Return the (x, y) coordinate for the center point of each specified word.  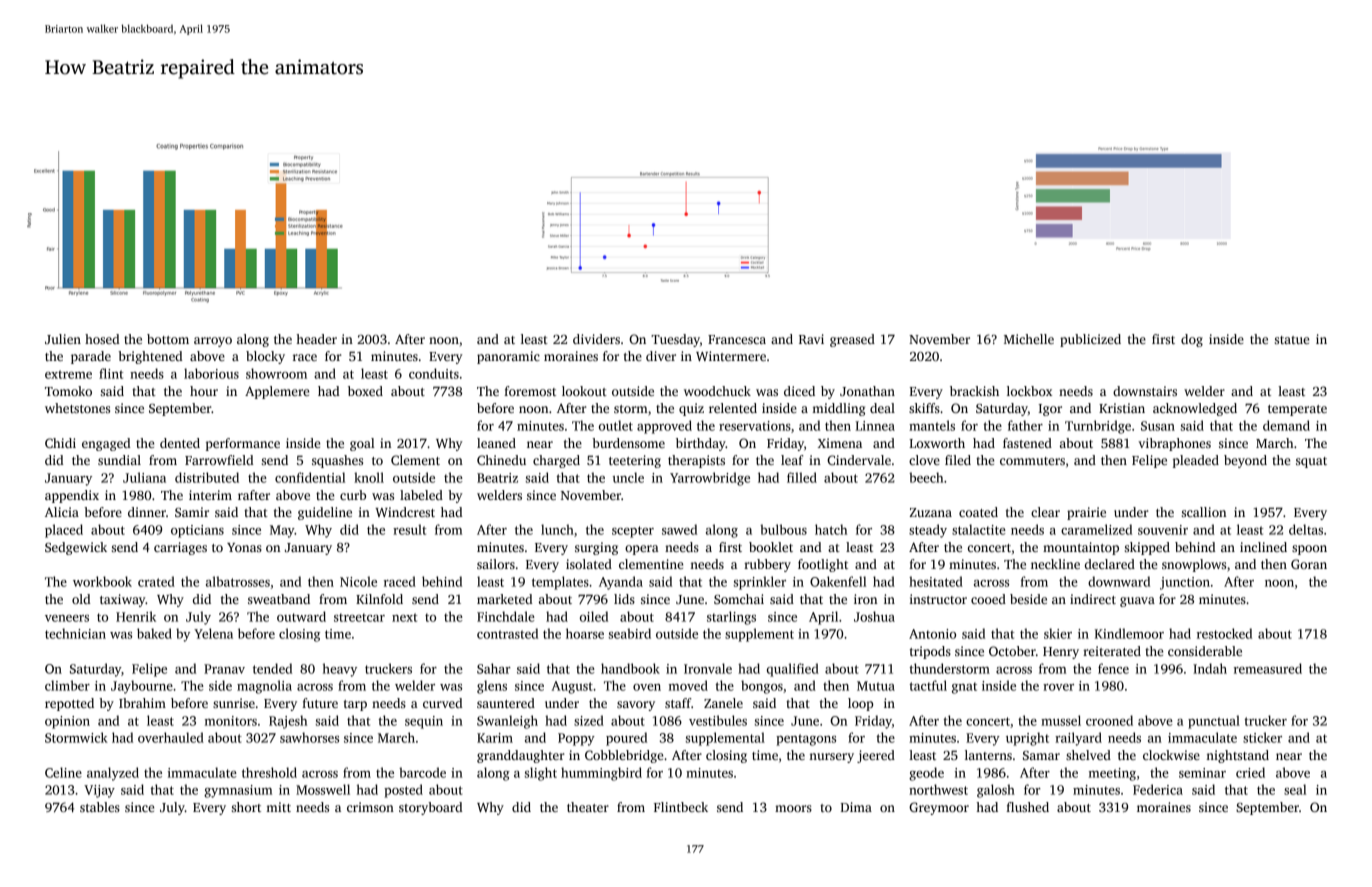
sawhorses (309, 737)
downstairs (1145, 391)
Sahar (494, 668)
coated (978, 512)
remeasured (1268, 668)
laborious (211, 373)
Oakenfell (838, 581)
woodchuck (717, 391)
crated (156, 581)
